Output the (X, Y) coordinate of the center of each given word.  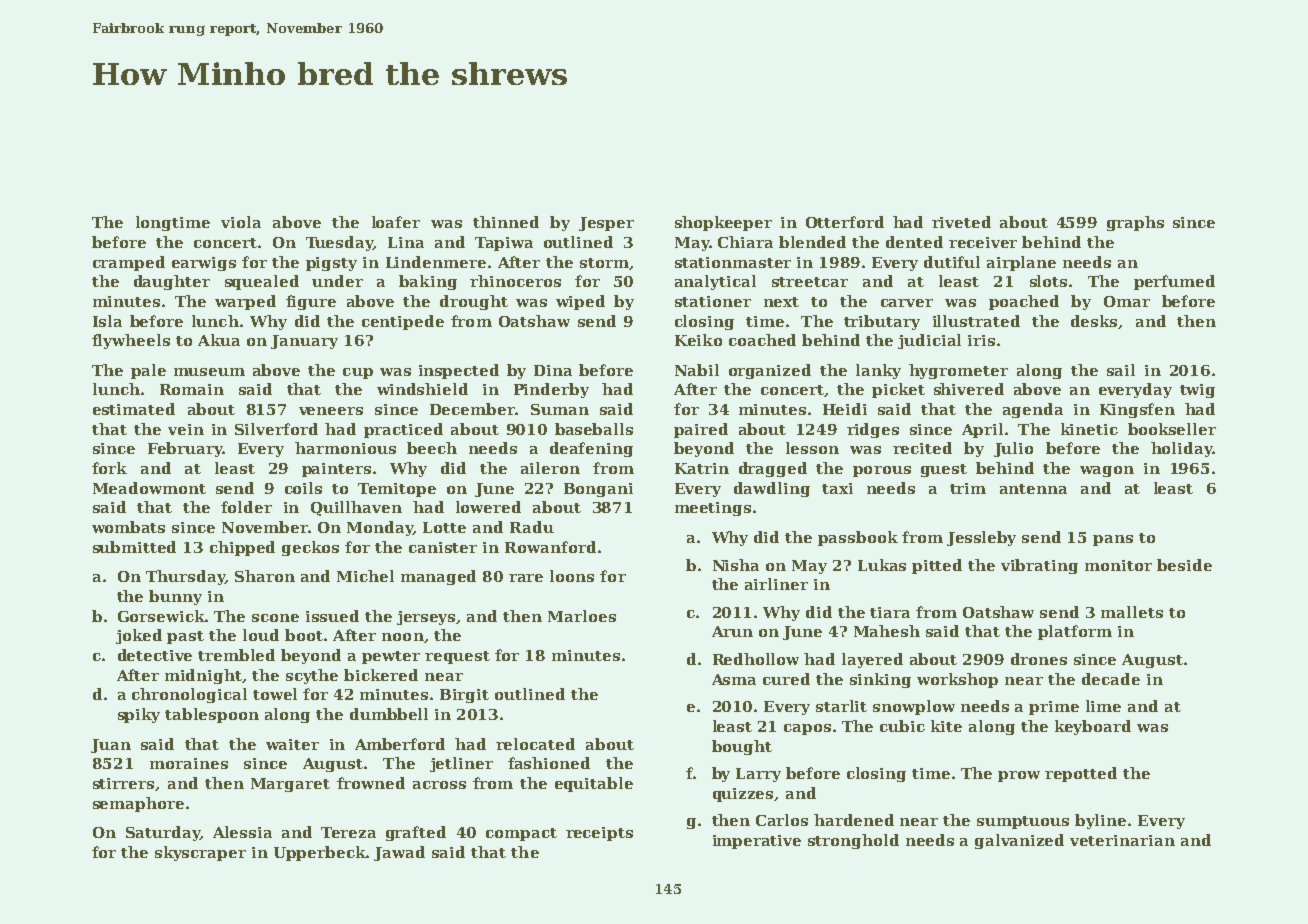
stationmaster (733, 262)
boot (304, 635)
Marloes (582, 616)
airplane (1021, 263)
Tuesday (339, 243)
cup (358, 373)
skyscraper (200, 853)
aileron (550, 468)
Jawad (399, 853)
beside (1184, 565)
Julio (1013, 449)
